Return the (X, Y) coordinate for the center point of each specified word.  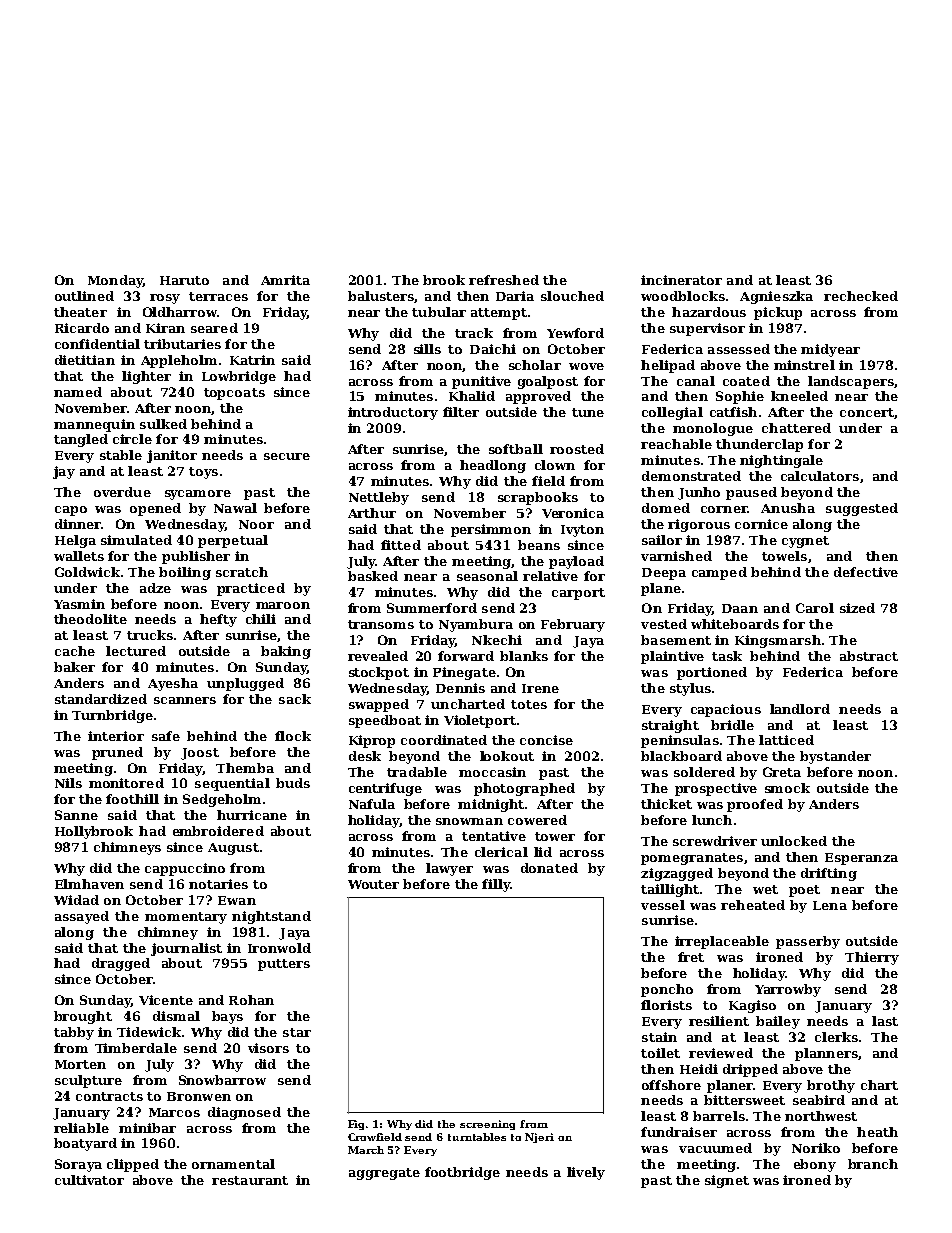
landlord (800, 709)
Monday (115, 281)
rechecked (861, 296)
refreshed (504, 280)
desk (365, 756)
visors (268, 1048)
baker (74, 667)
